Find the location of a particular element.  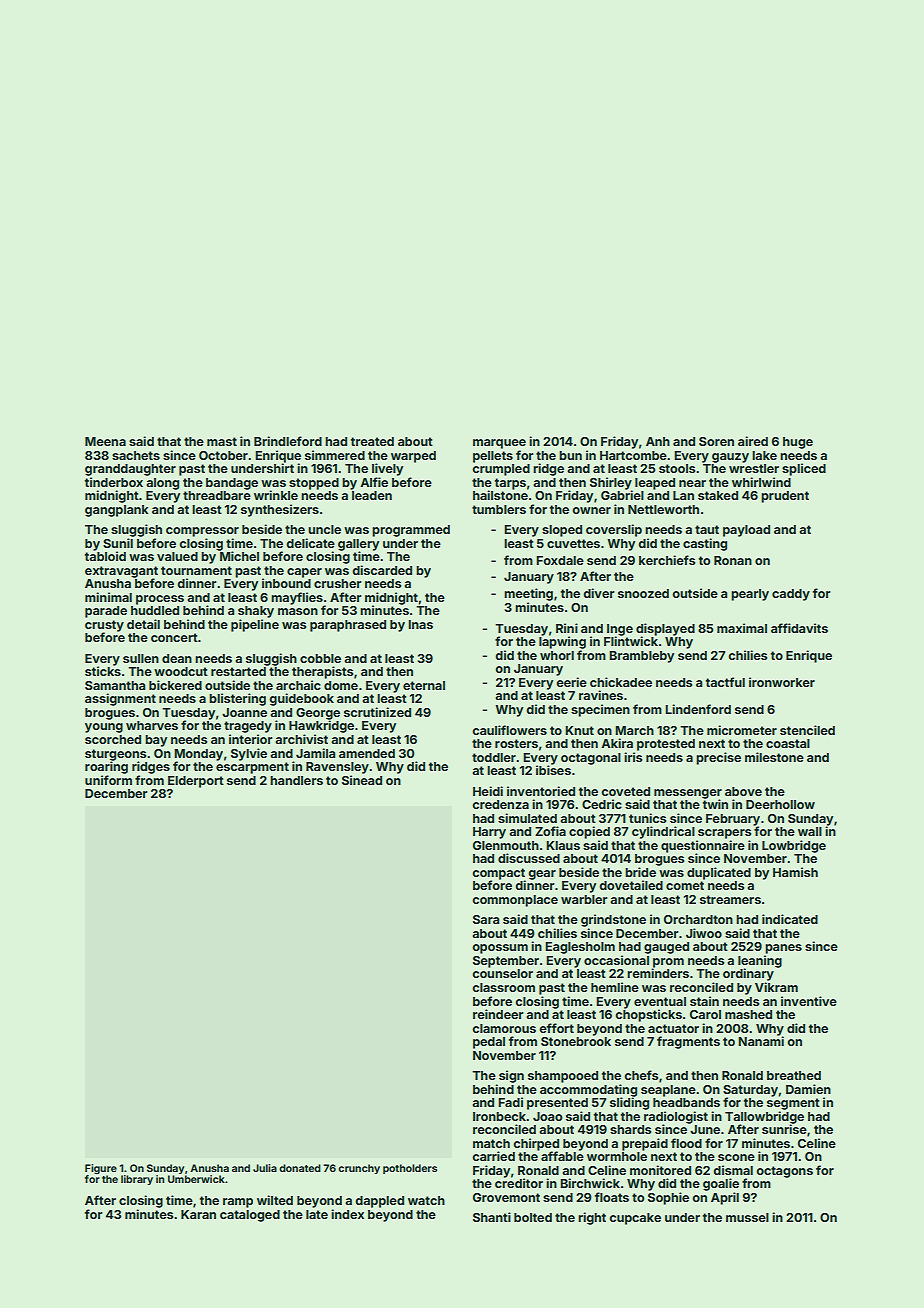

detail is located at coordinates (143, 624).
